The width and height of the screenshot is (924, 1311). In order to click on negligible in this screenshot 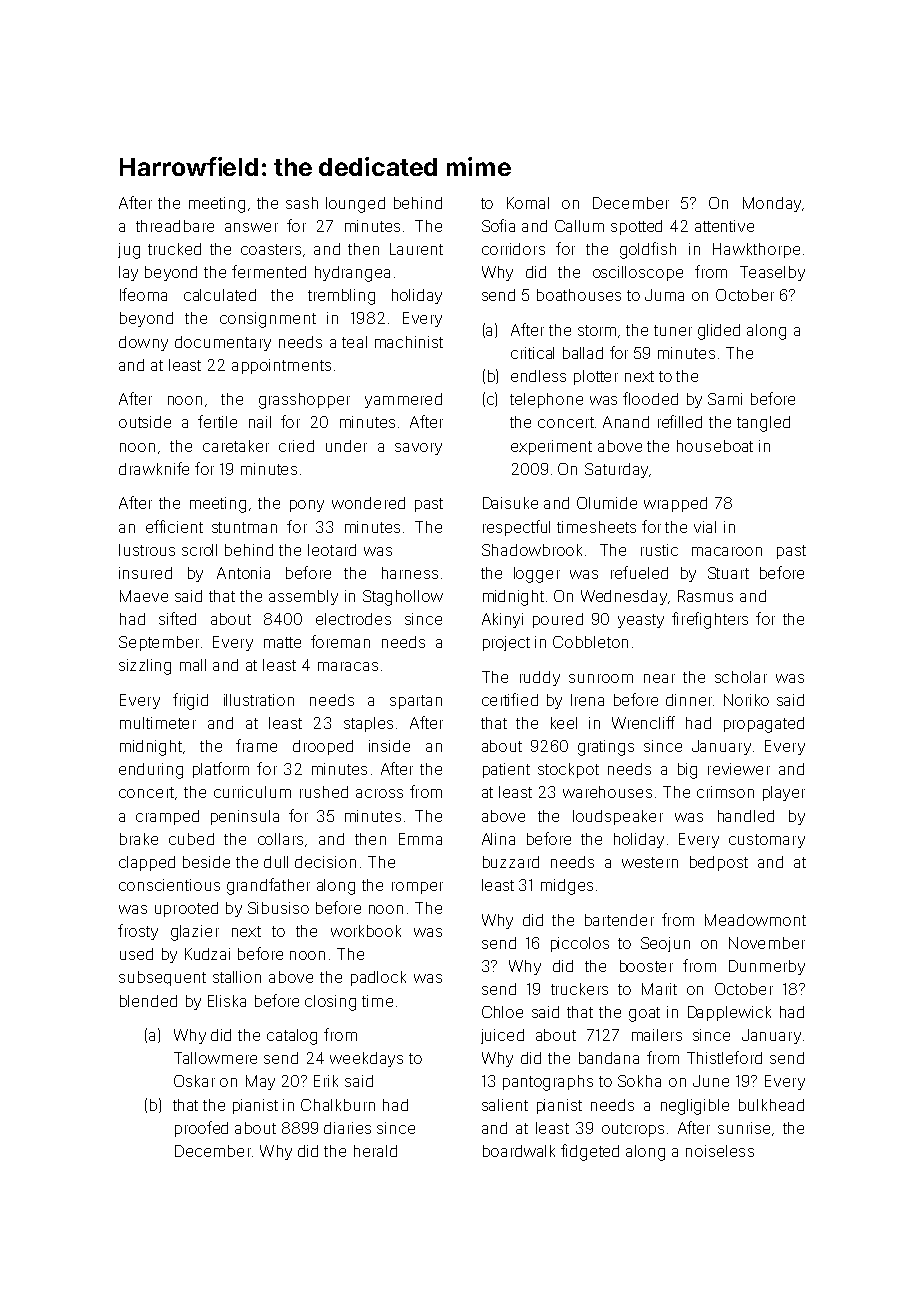, I will do `click(695, 1107)`.
